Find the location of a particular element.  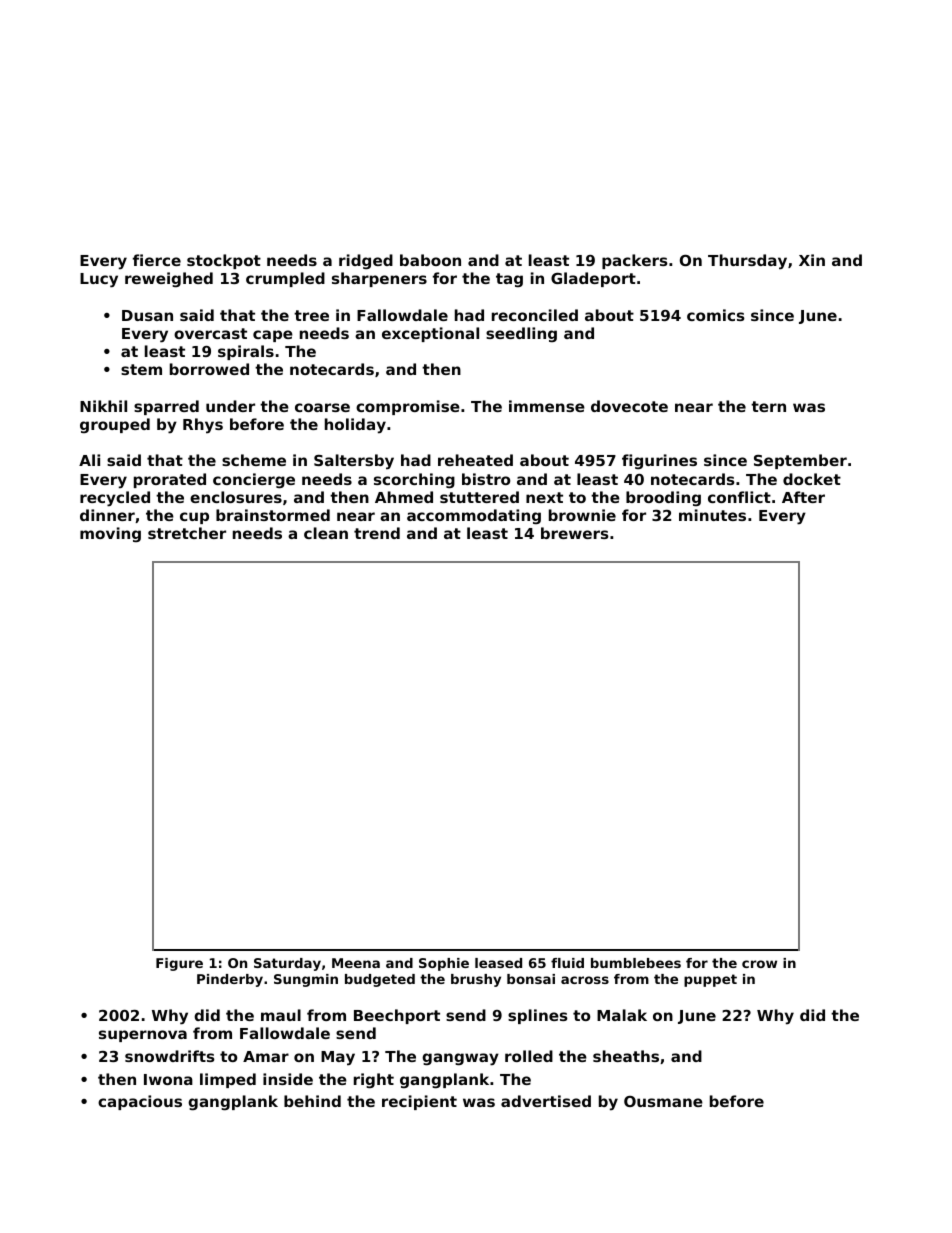

puppet is located at coordinates (710, 980).
